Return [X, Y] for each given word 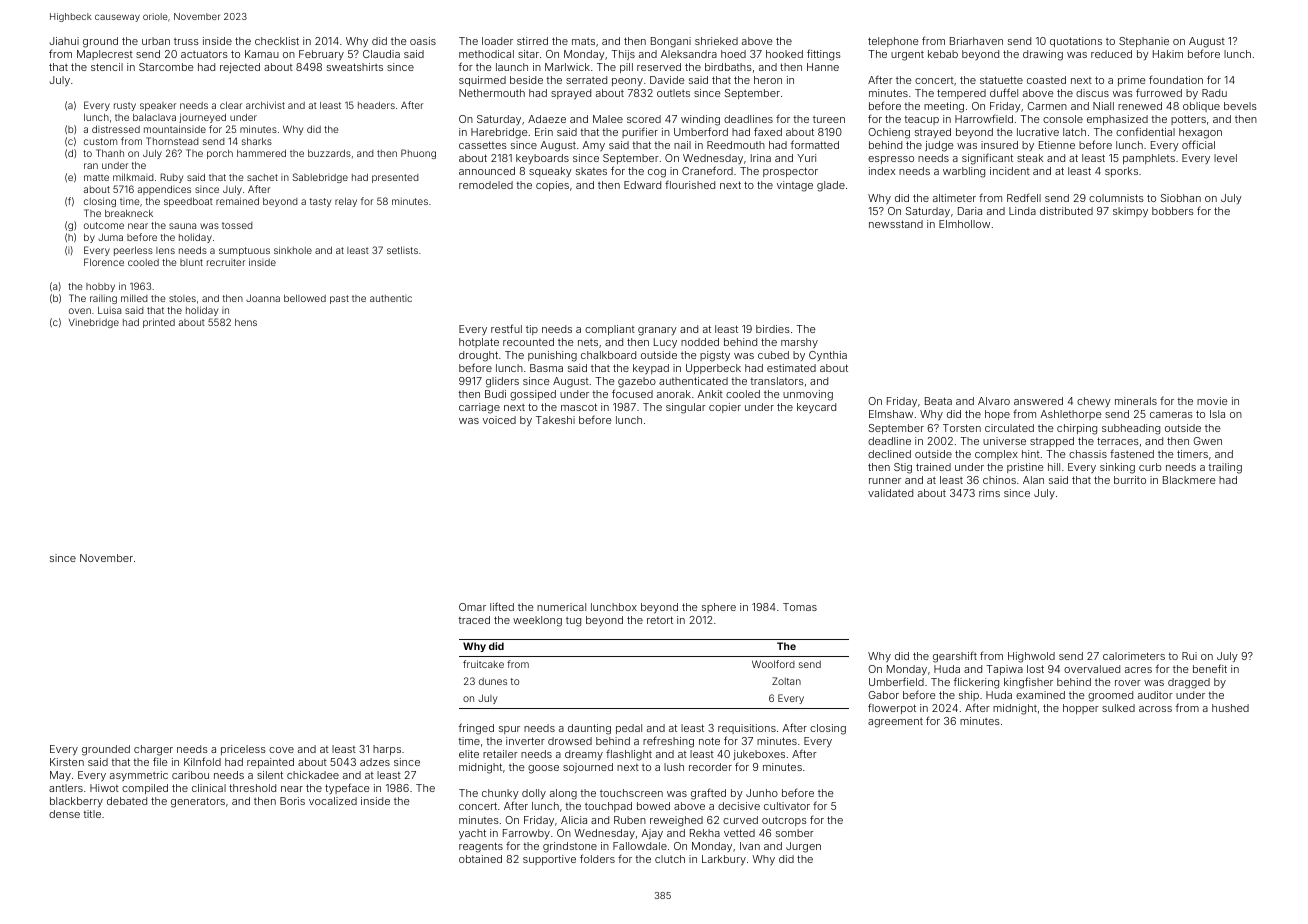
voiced [499, 420]
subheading [1131, 429]
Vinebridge [94, 323]
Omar [472, 607]
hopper [1081, 709]
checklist [277, 41]
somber [795, 833]
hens [246, 322]
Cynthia [828, 356]
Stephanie [1144, 42]
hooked [784, 54]
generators [198, 802]
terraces [1118, 441]
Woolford [773, 664]
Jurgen [803, 847]
